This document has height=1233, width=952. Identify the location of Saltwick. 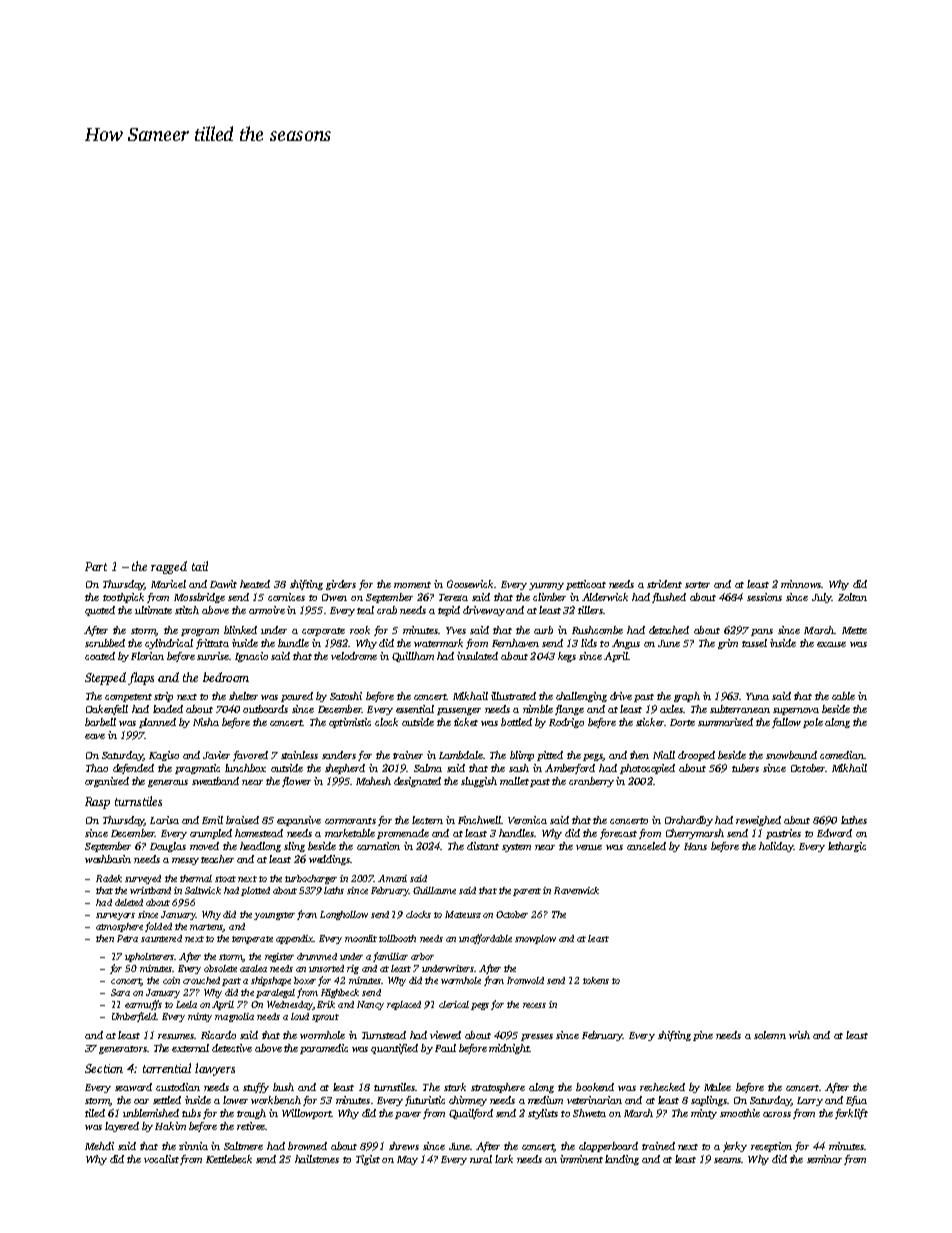
(203, 890).
